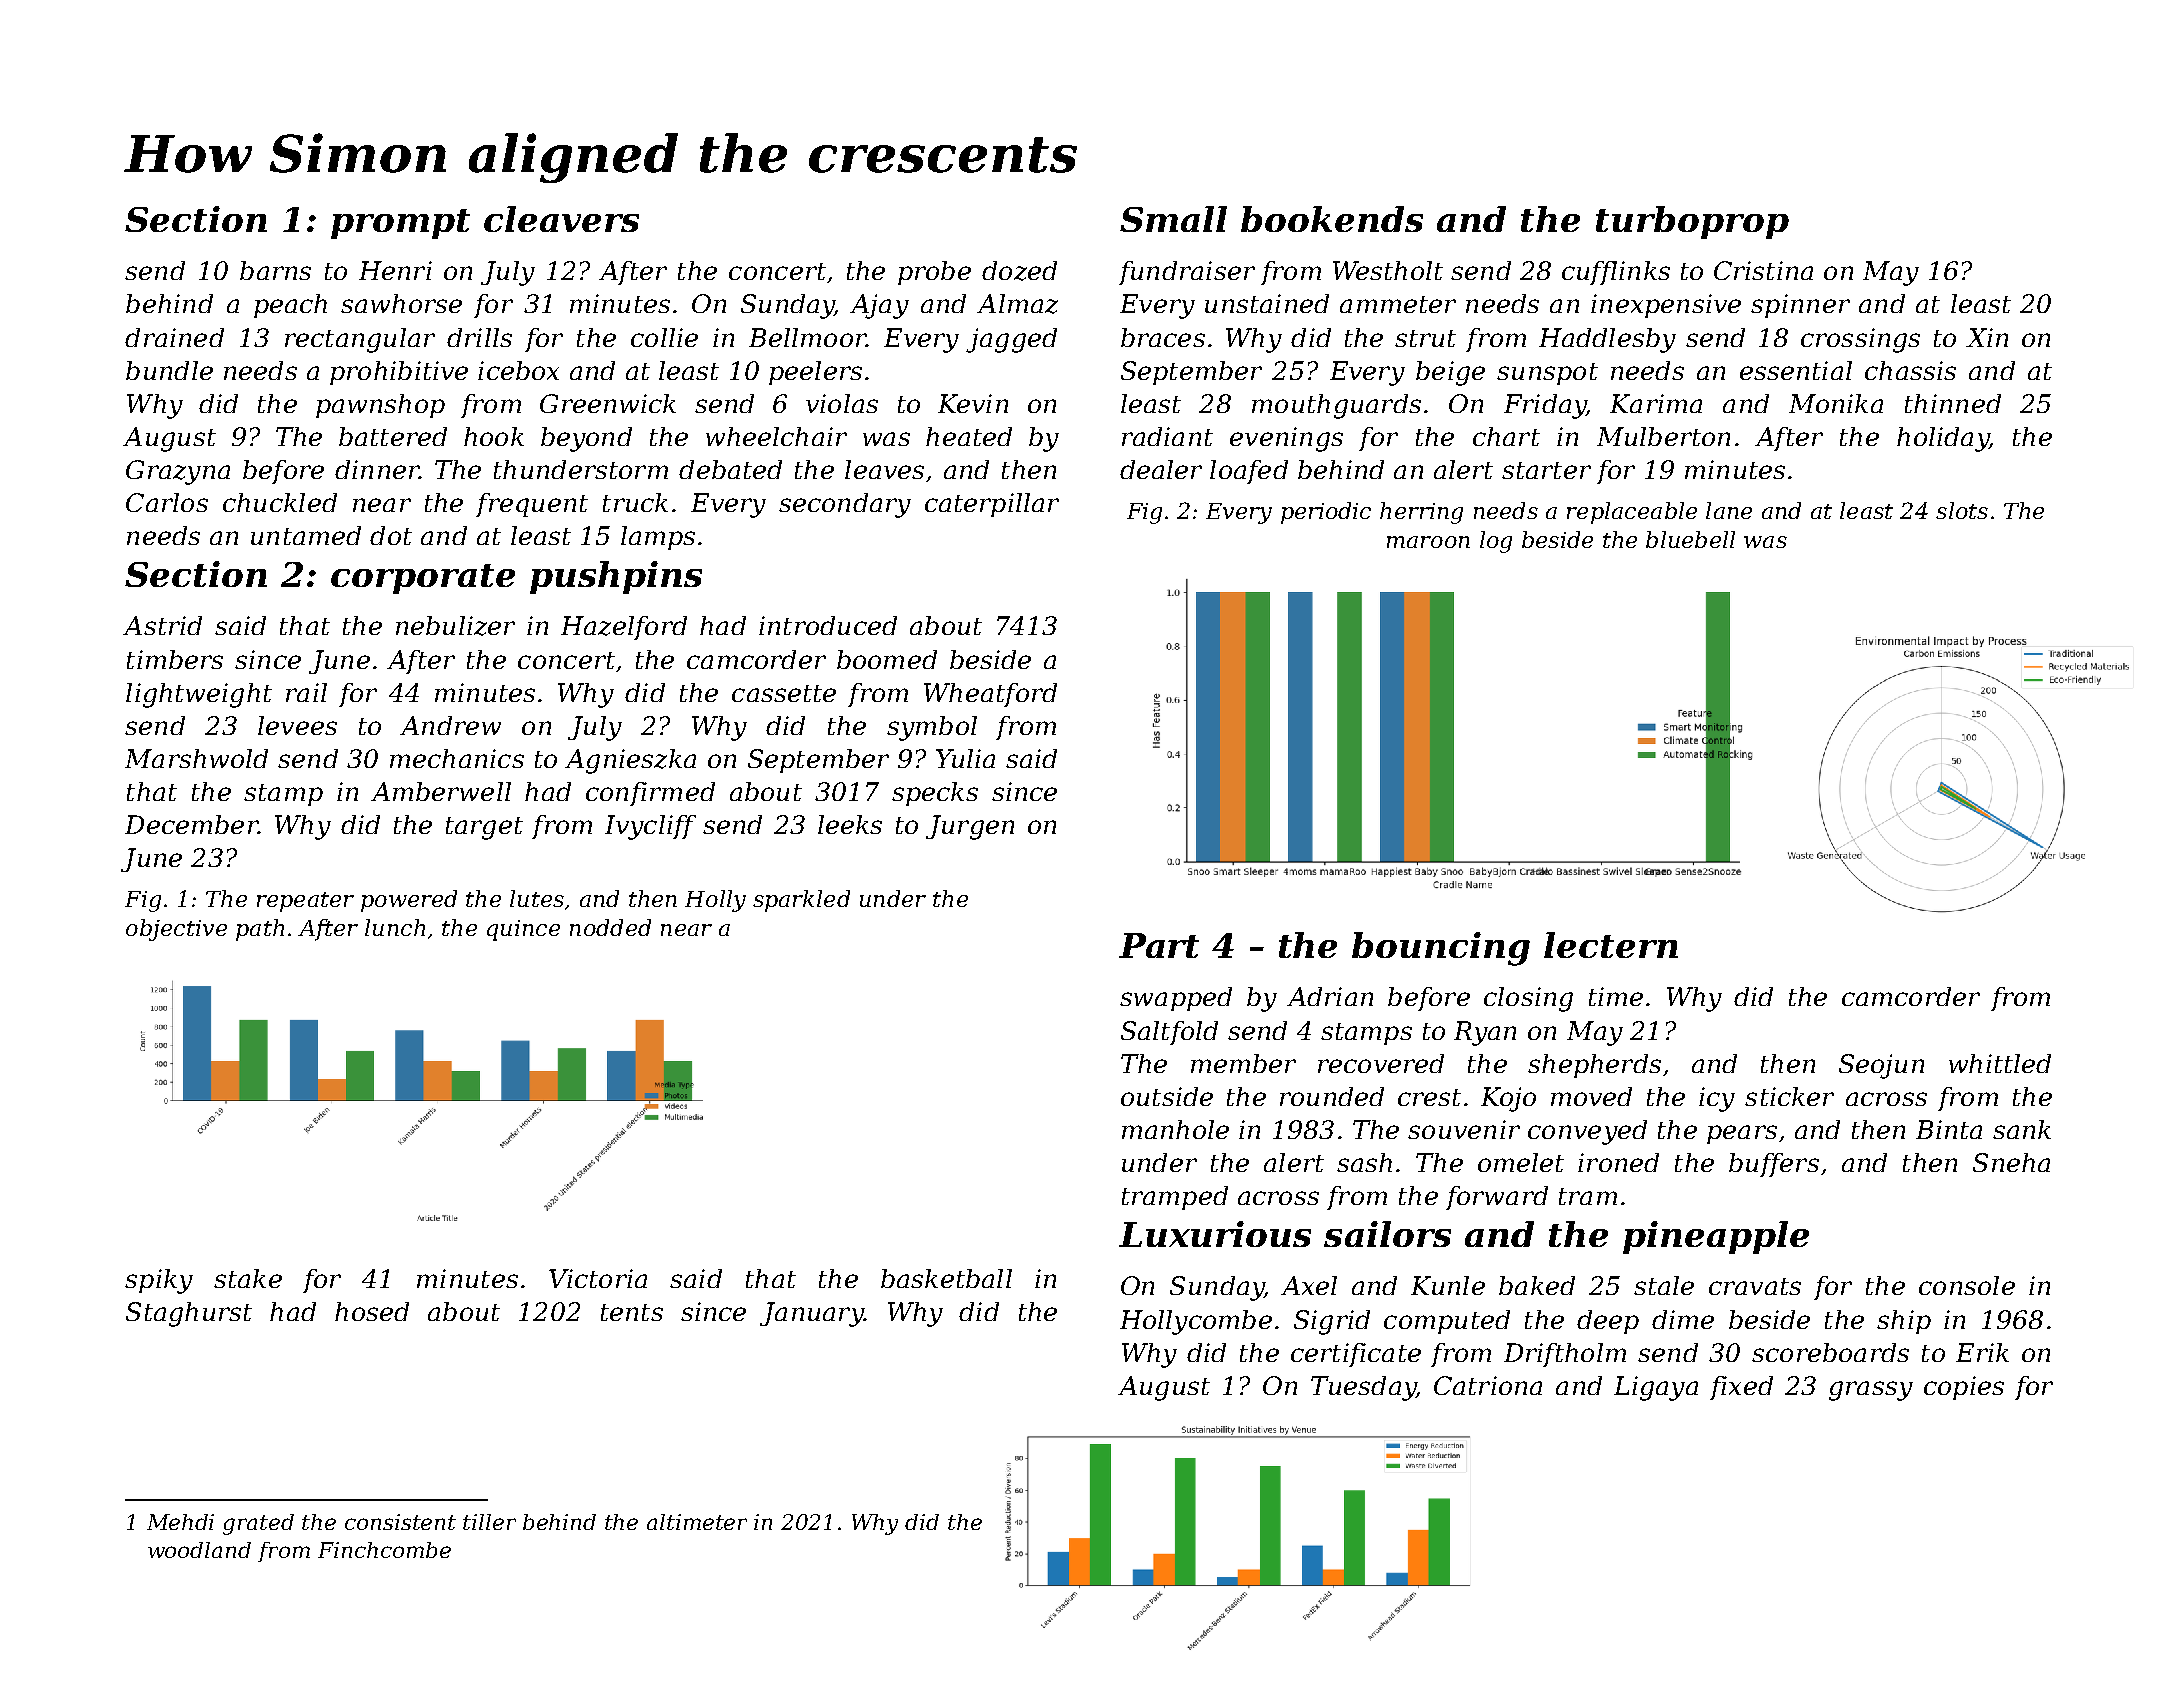 The height and width of the image is (1683, 2178). What do you see at coordinates (1488, 1385) in the image?
I see `Catriona` at bounding box center [1488, 1385].
